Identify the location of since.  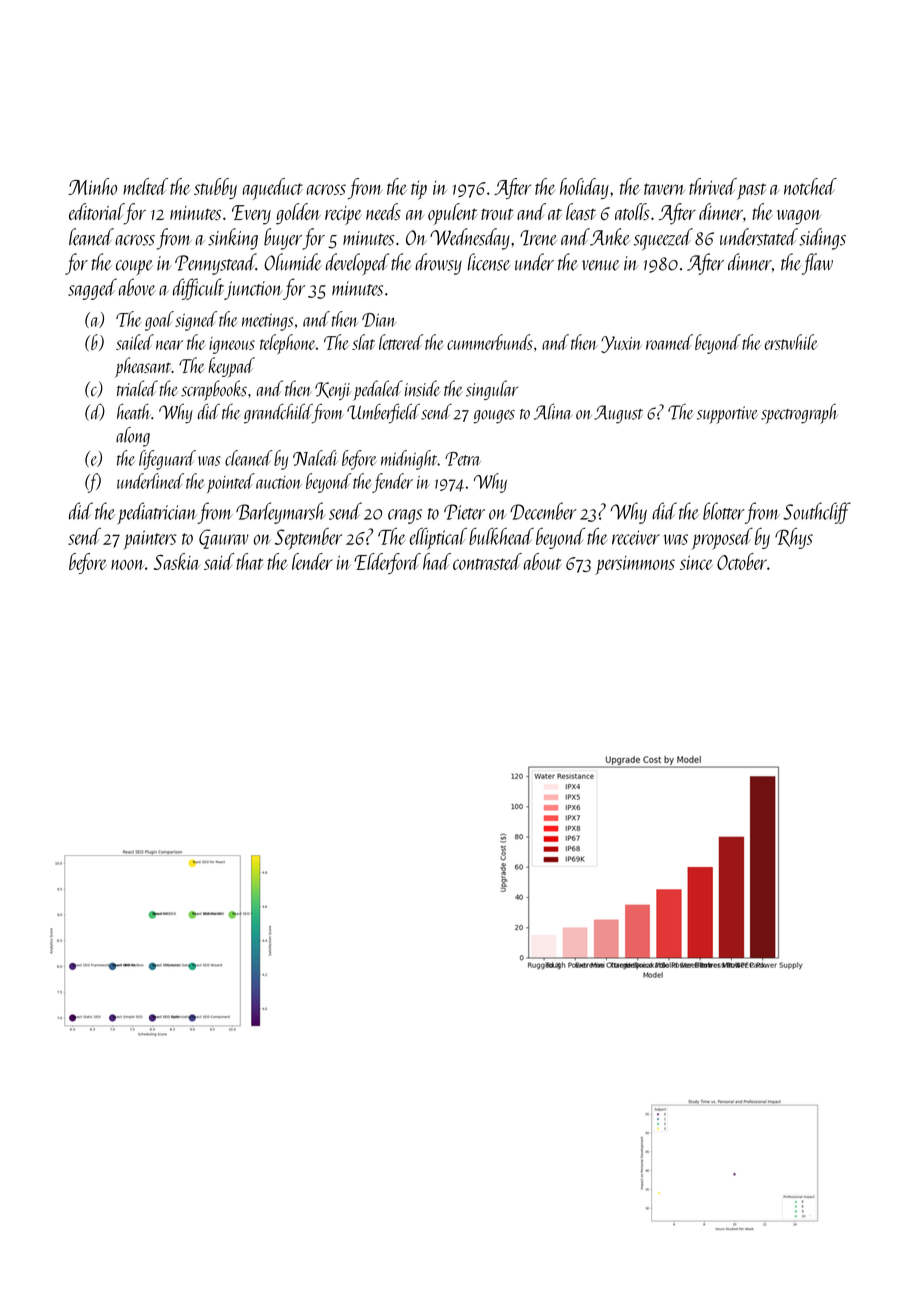
(696, 562).
